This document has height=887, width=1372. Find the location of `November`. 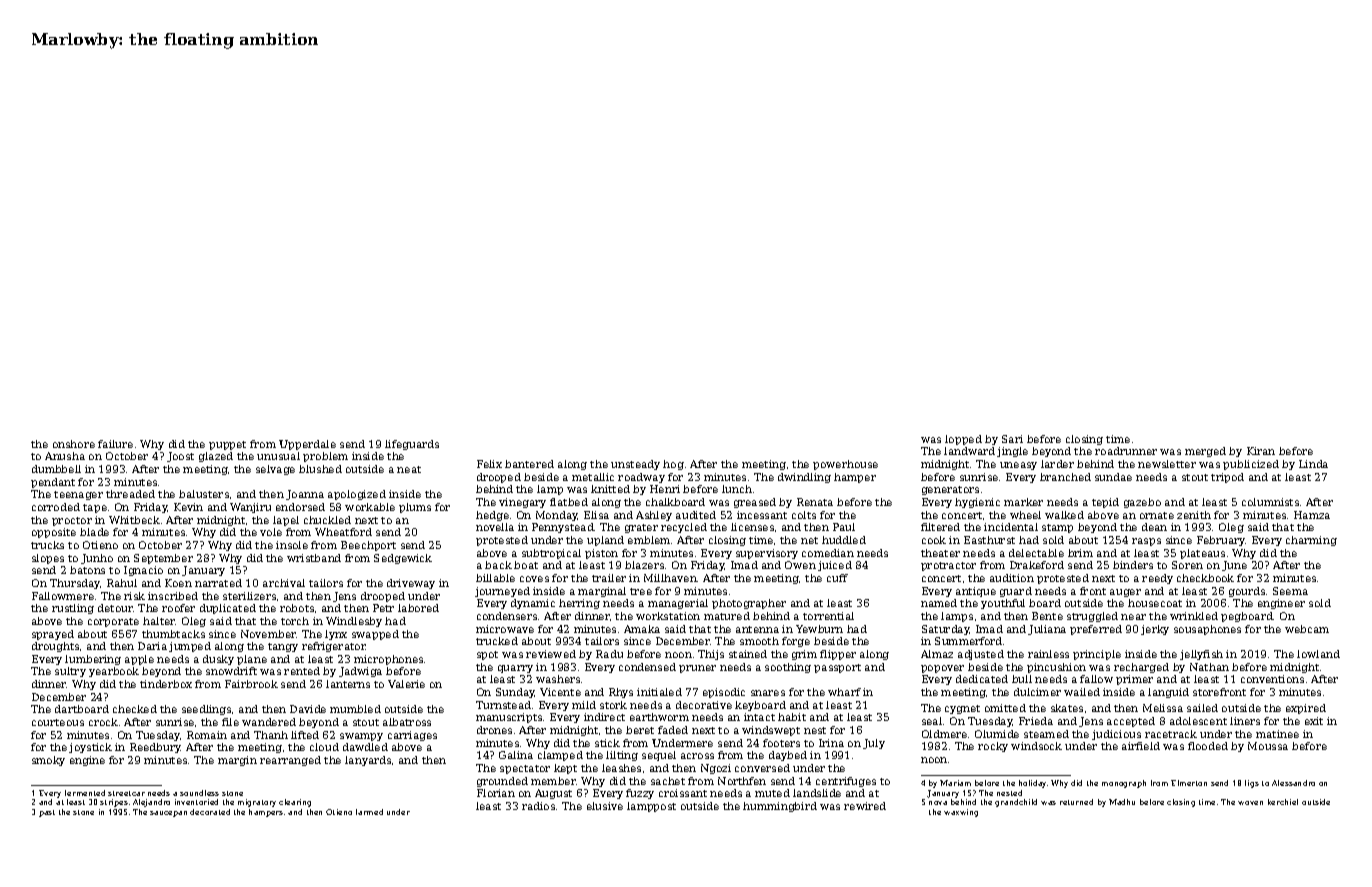

November is located at coordinates (268, 634).
